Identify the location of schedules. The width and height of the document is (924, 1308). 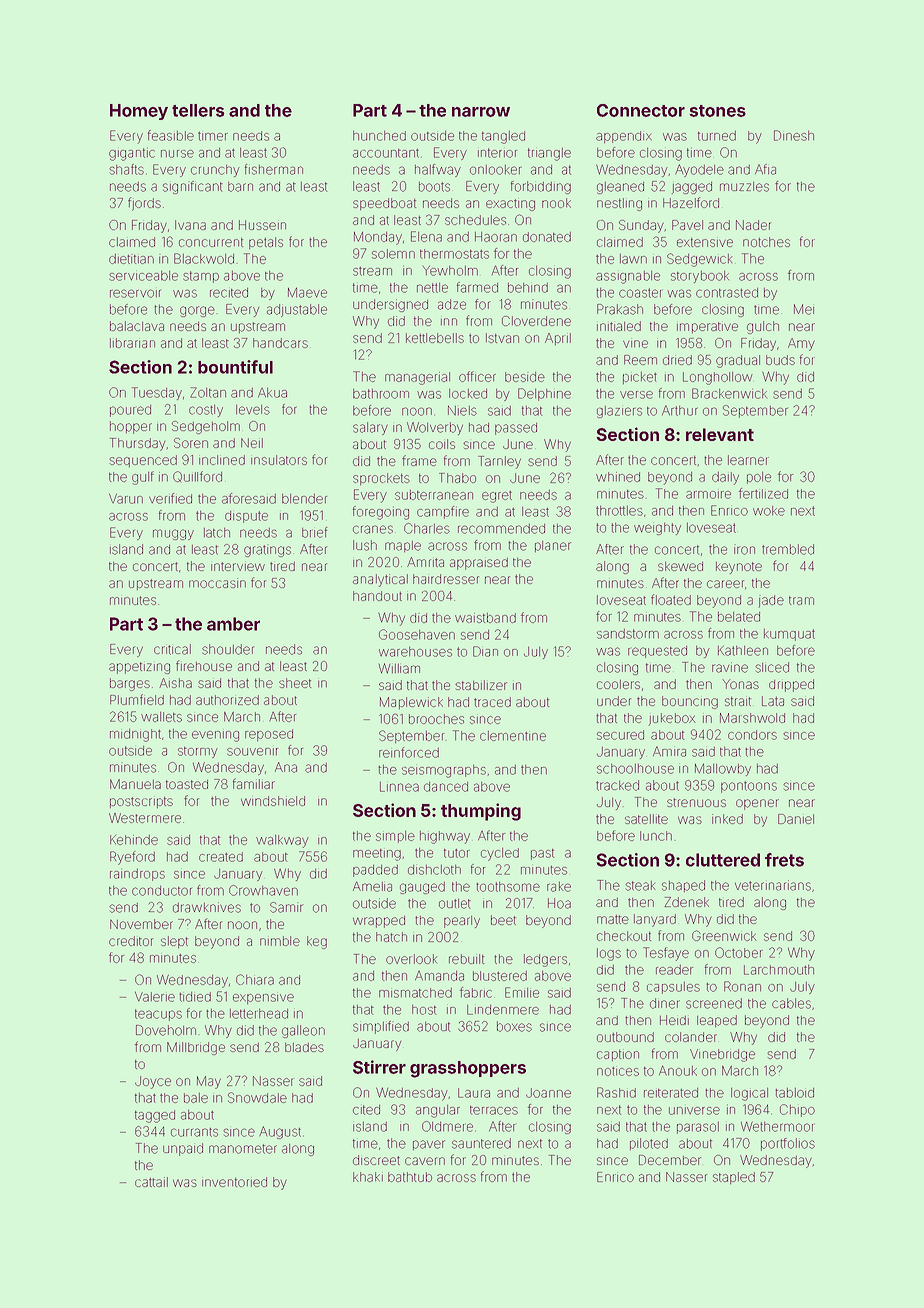
(475, 220).
